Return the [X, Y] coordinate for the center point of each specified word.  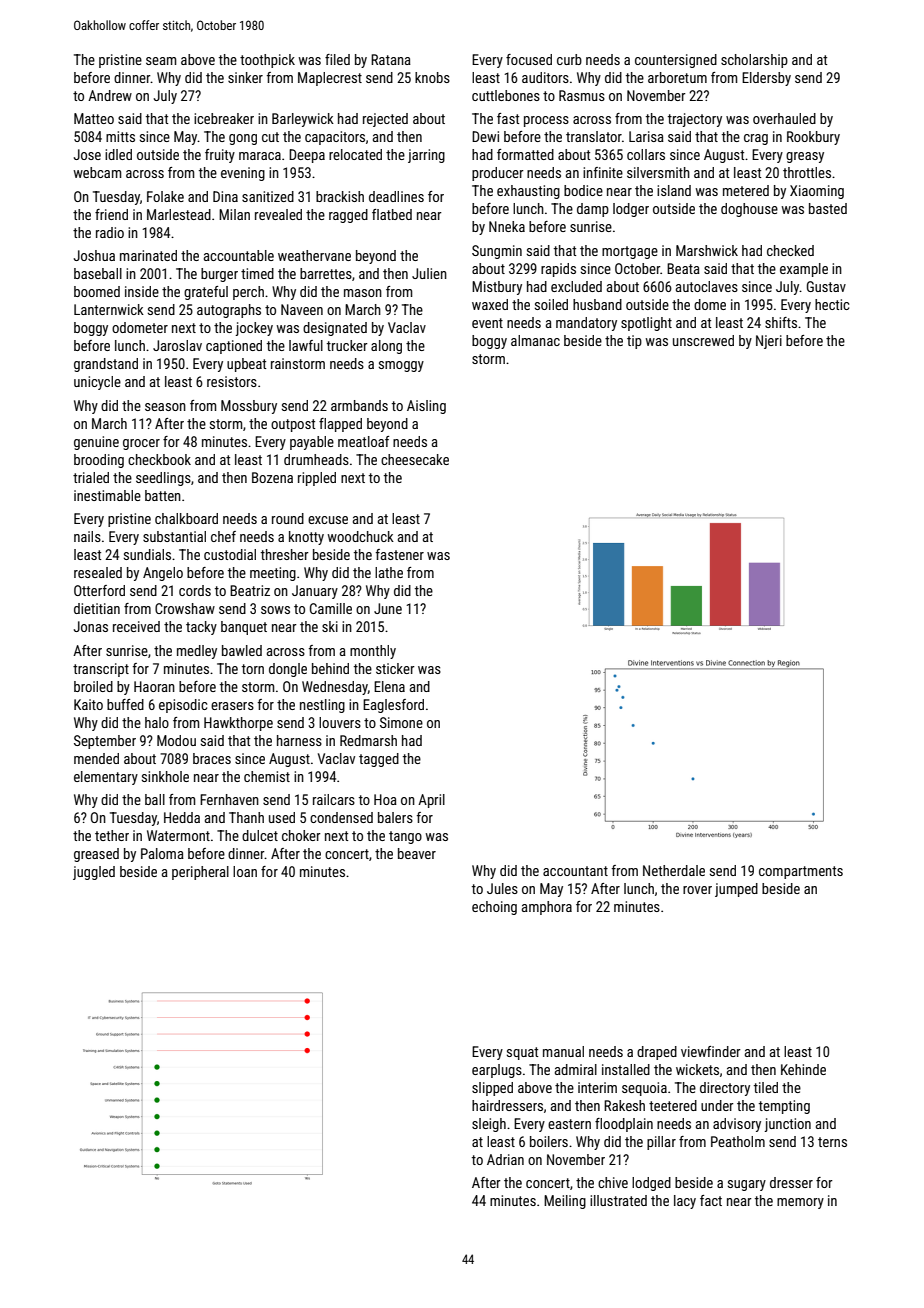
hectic [832, 304]
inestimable [107, 495]
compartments [801, 872]
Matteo [94, 118]
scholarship [754, 61]
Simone [401, 722]
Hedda [182, 817]
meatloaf [363, 441]
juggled [94, 873]
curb [569, 59]
